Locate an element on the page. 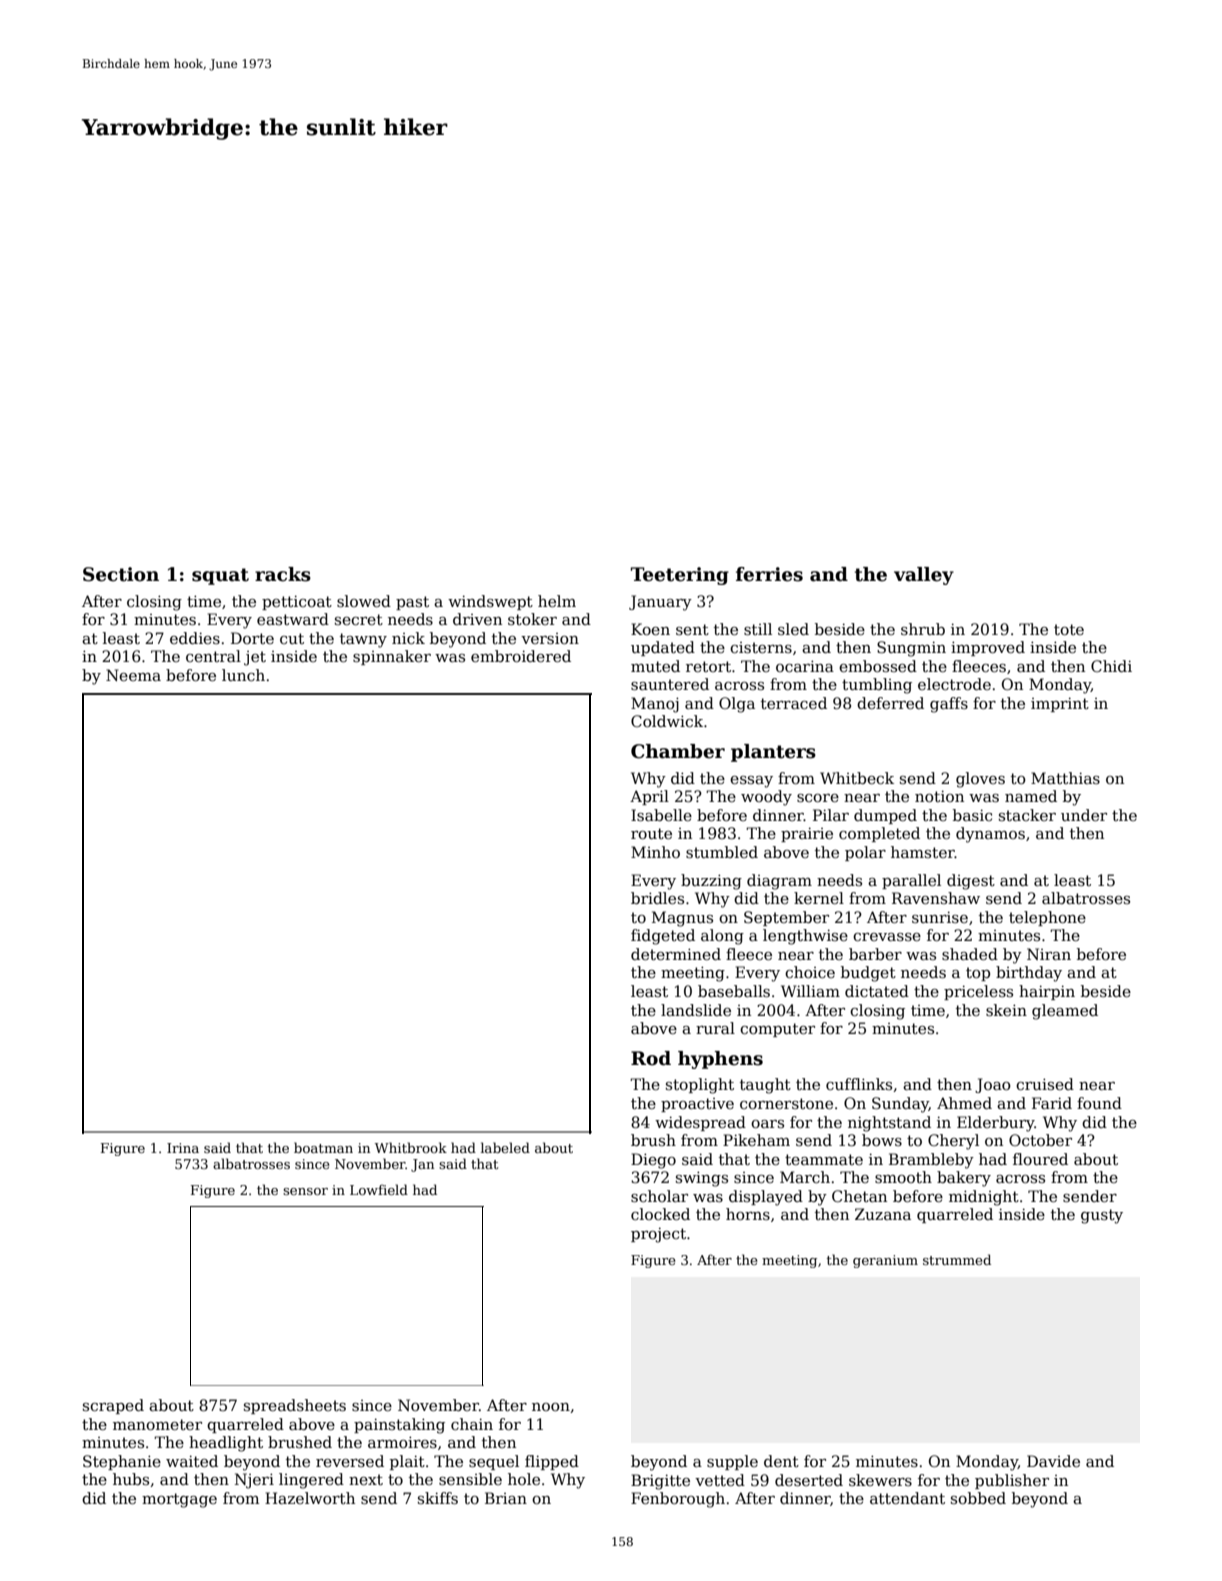 Image resolution: width=1222 pixels, height=1581 pixels. skewers is located at coordinates (880, 1480).
